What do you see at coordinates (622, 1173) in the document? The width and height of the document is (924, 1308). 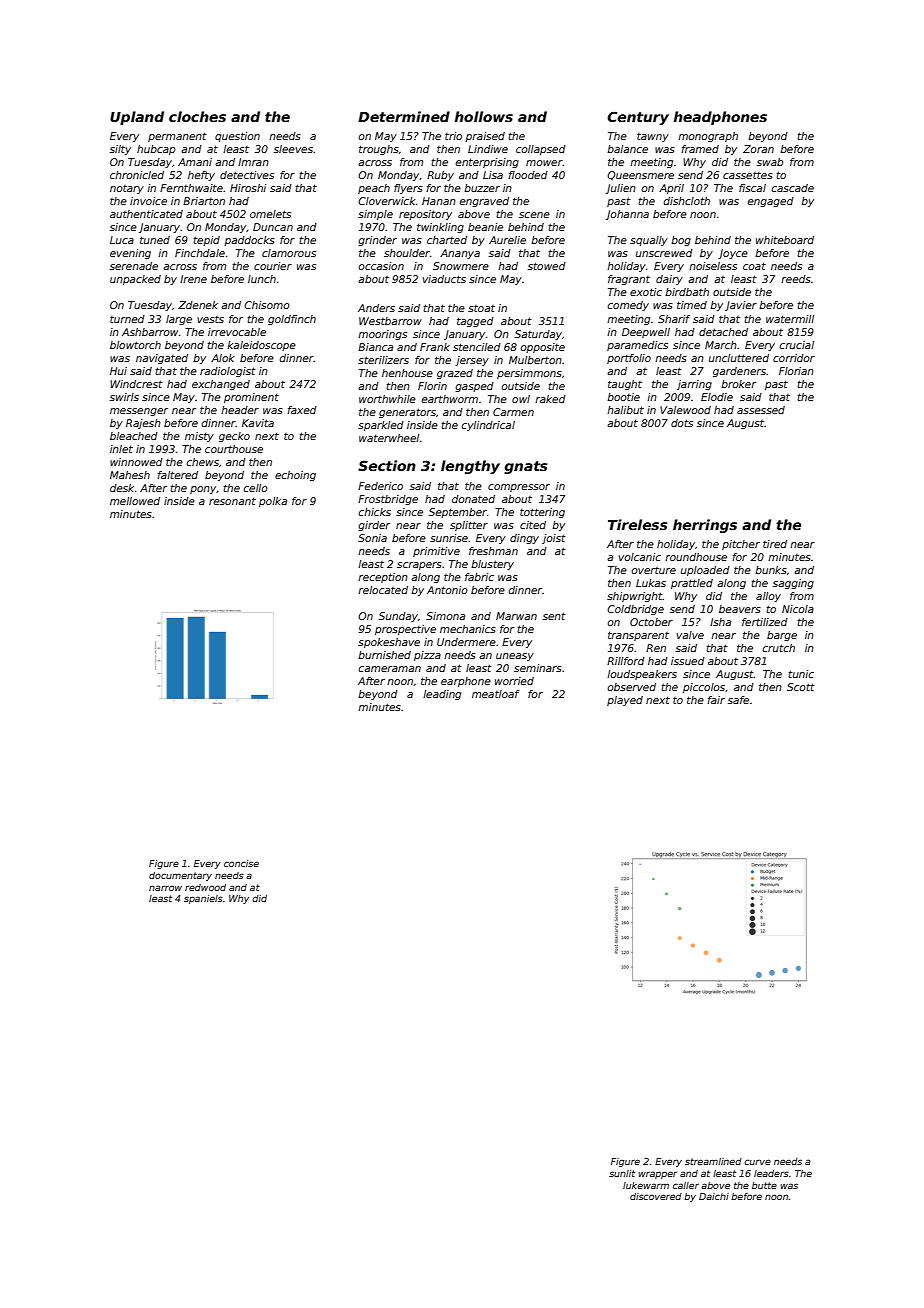 I see `sunlit` at bounding box center [622, 1173].
